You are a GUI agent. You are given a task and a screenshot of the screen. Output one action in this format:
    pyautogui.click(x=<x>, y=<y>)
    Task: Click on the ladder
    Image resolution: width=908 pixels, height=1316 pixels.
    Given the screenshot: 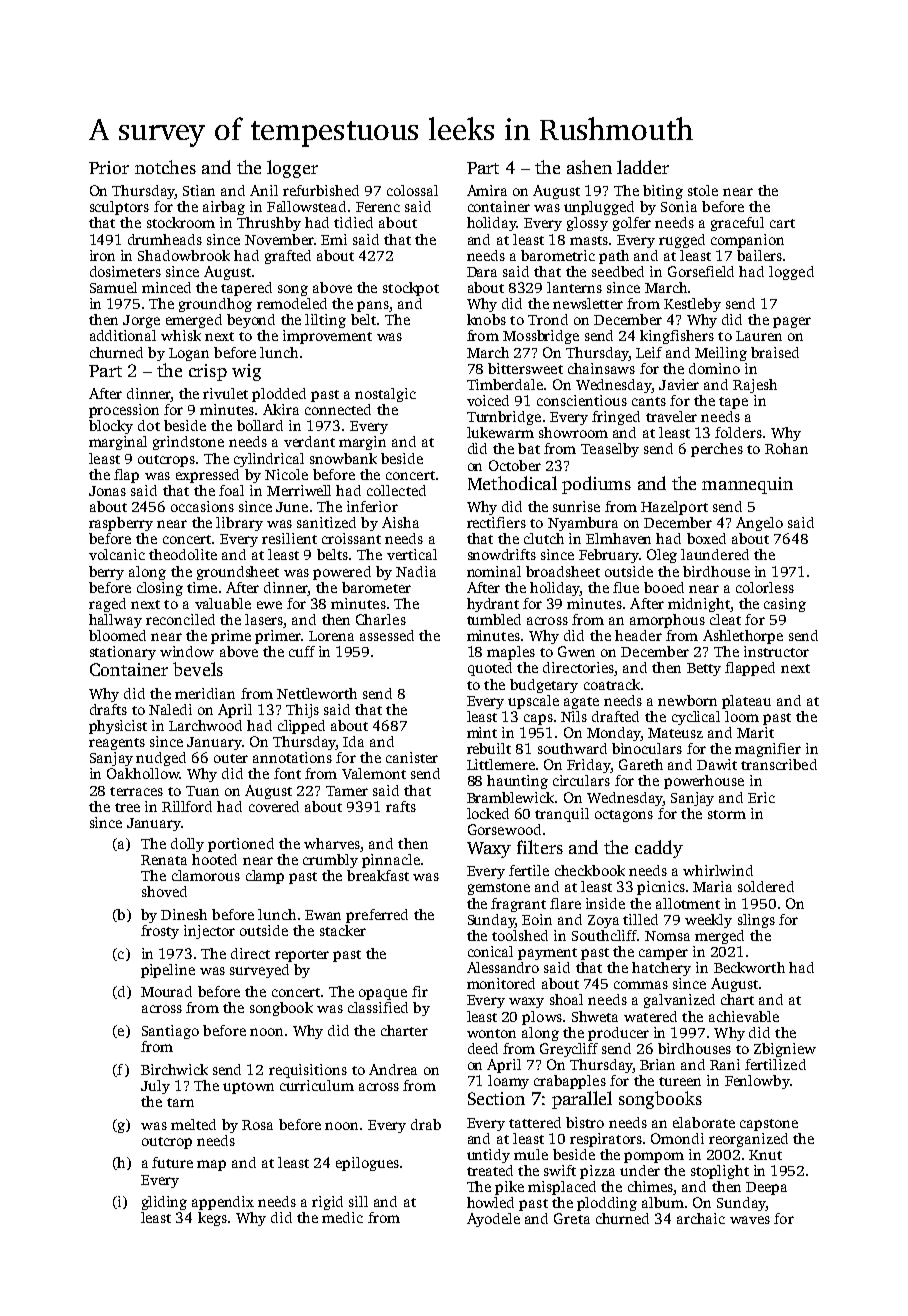 What is the action you would take?
    pyautogui.click(x=643, y=167)
